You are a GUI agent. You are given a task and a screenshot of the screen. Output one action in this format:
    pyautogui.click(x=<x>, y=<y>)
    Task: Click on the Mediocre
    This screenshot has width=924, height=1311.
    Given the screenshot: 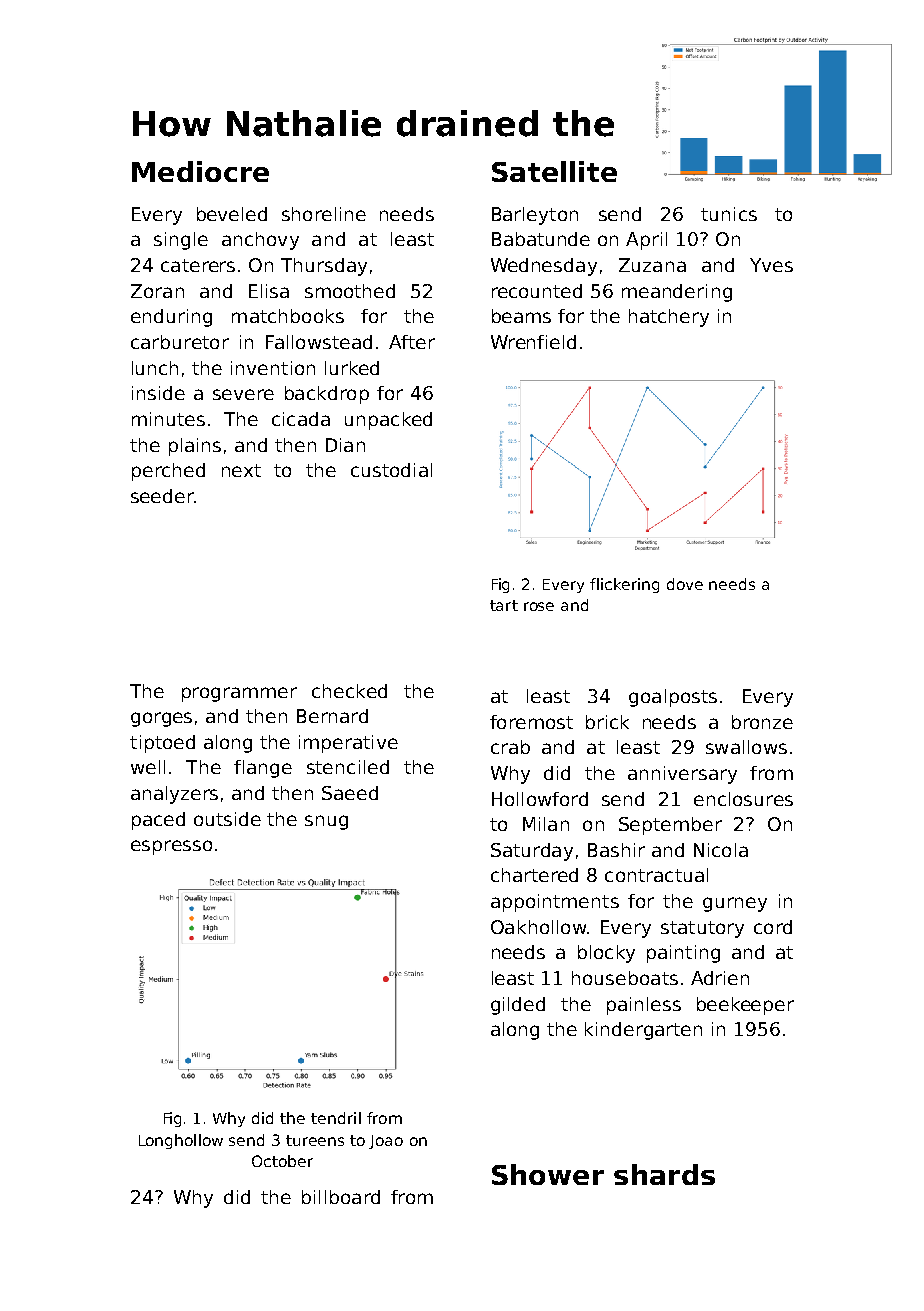 What is the action you would take?
    pyautogui.click(x=200, y=171)
